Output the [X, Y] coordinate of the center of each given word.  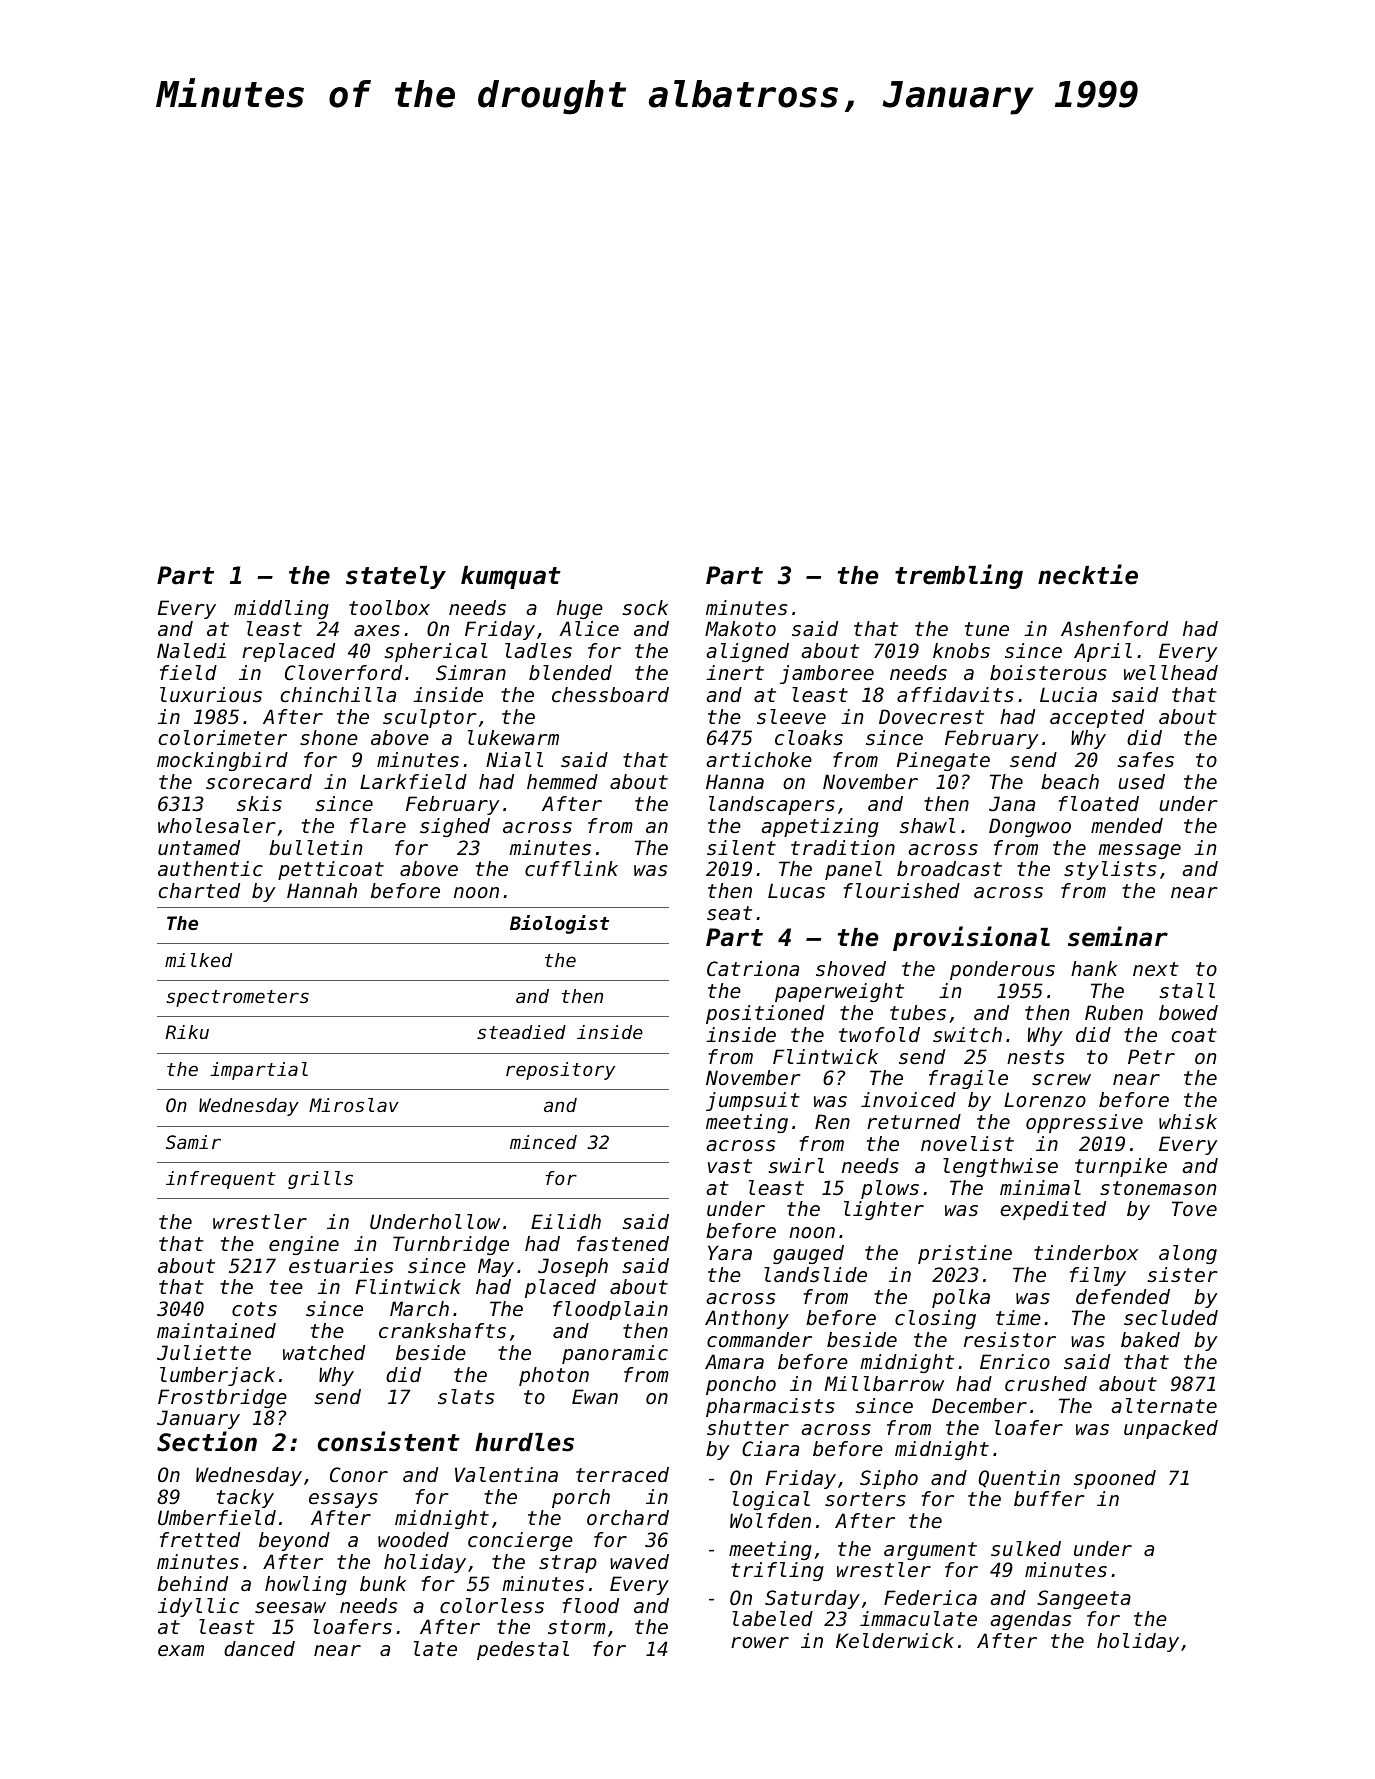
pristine [965, 1254]
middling [281, 609]
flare [378, 825]
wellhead [1171, 673]
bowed [1188, 1013]
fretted [200, 1540]
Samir [193, 1142]
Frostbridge [222, 1398]
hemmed [562, 782]
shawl [927, 826]
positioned [765, 1014]
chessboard [610, 695]
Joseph [573, 1267]
